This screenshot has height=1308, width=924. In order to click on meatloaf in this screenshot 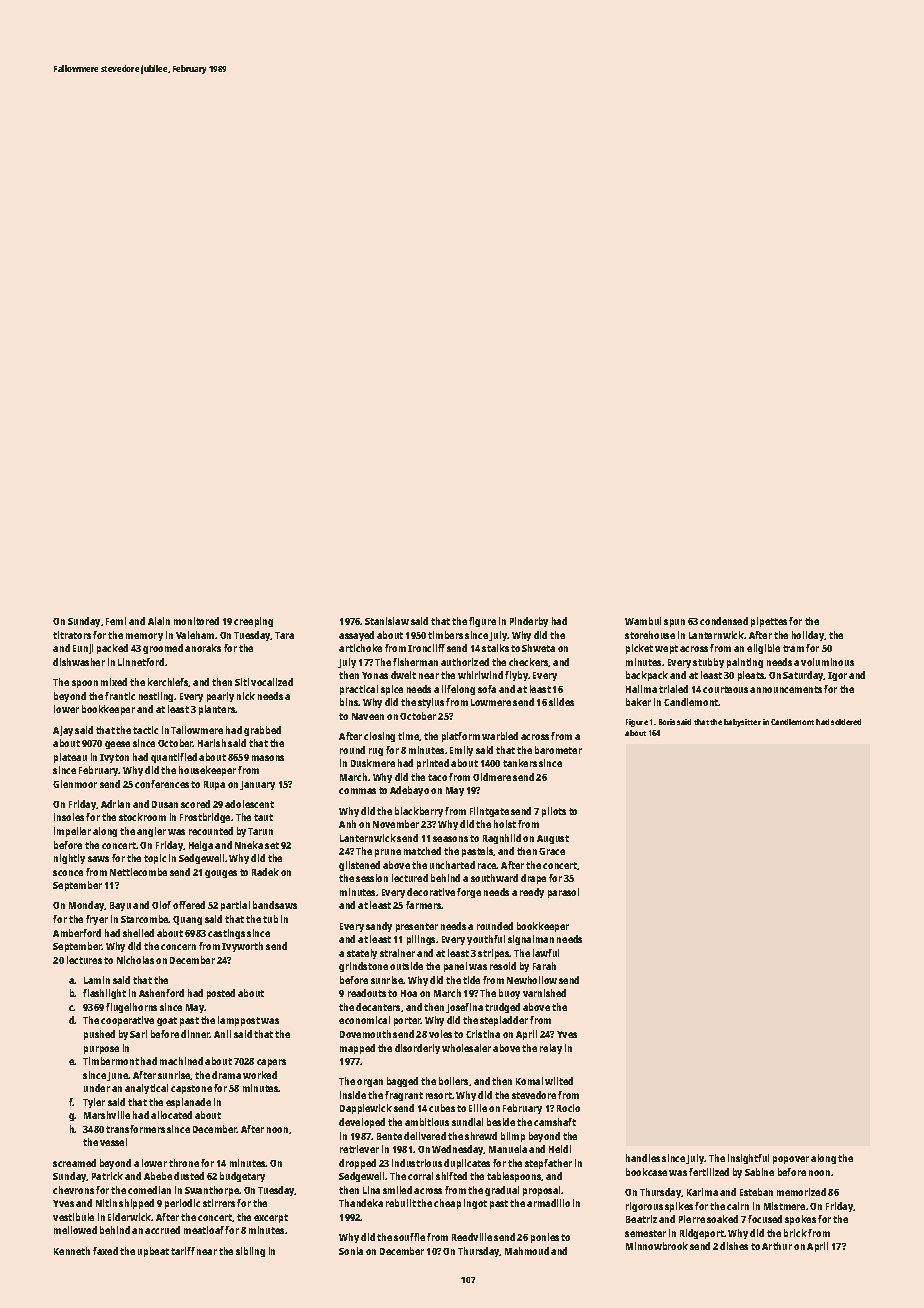, I will do `click(204, 1230)`.
